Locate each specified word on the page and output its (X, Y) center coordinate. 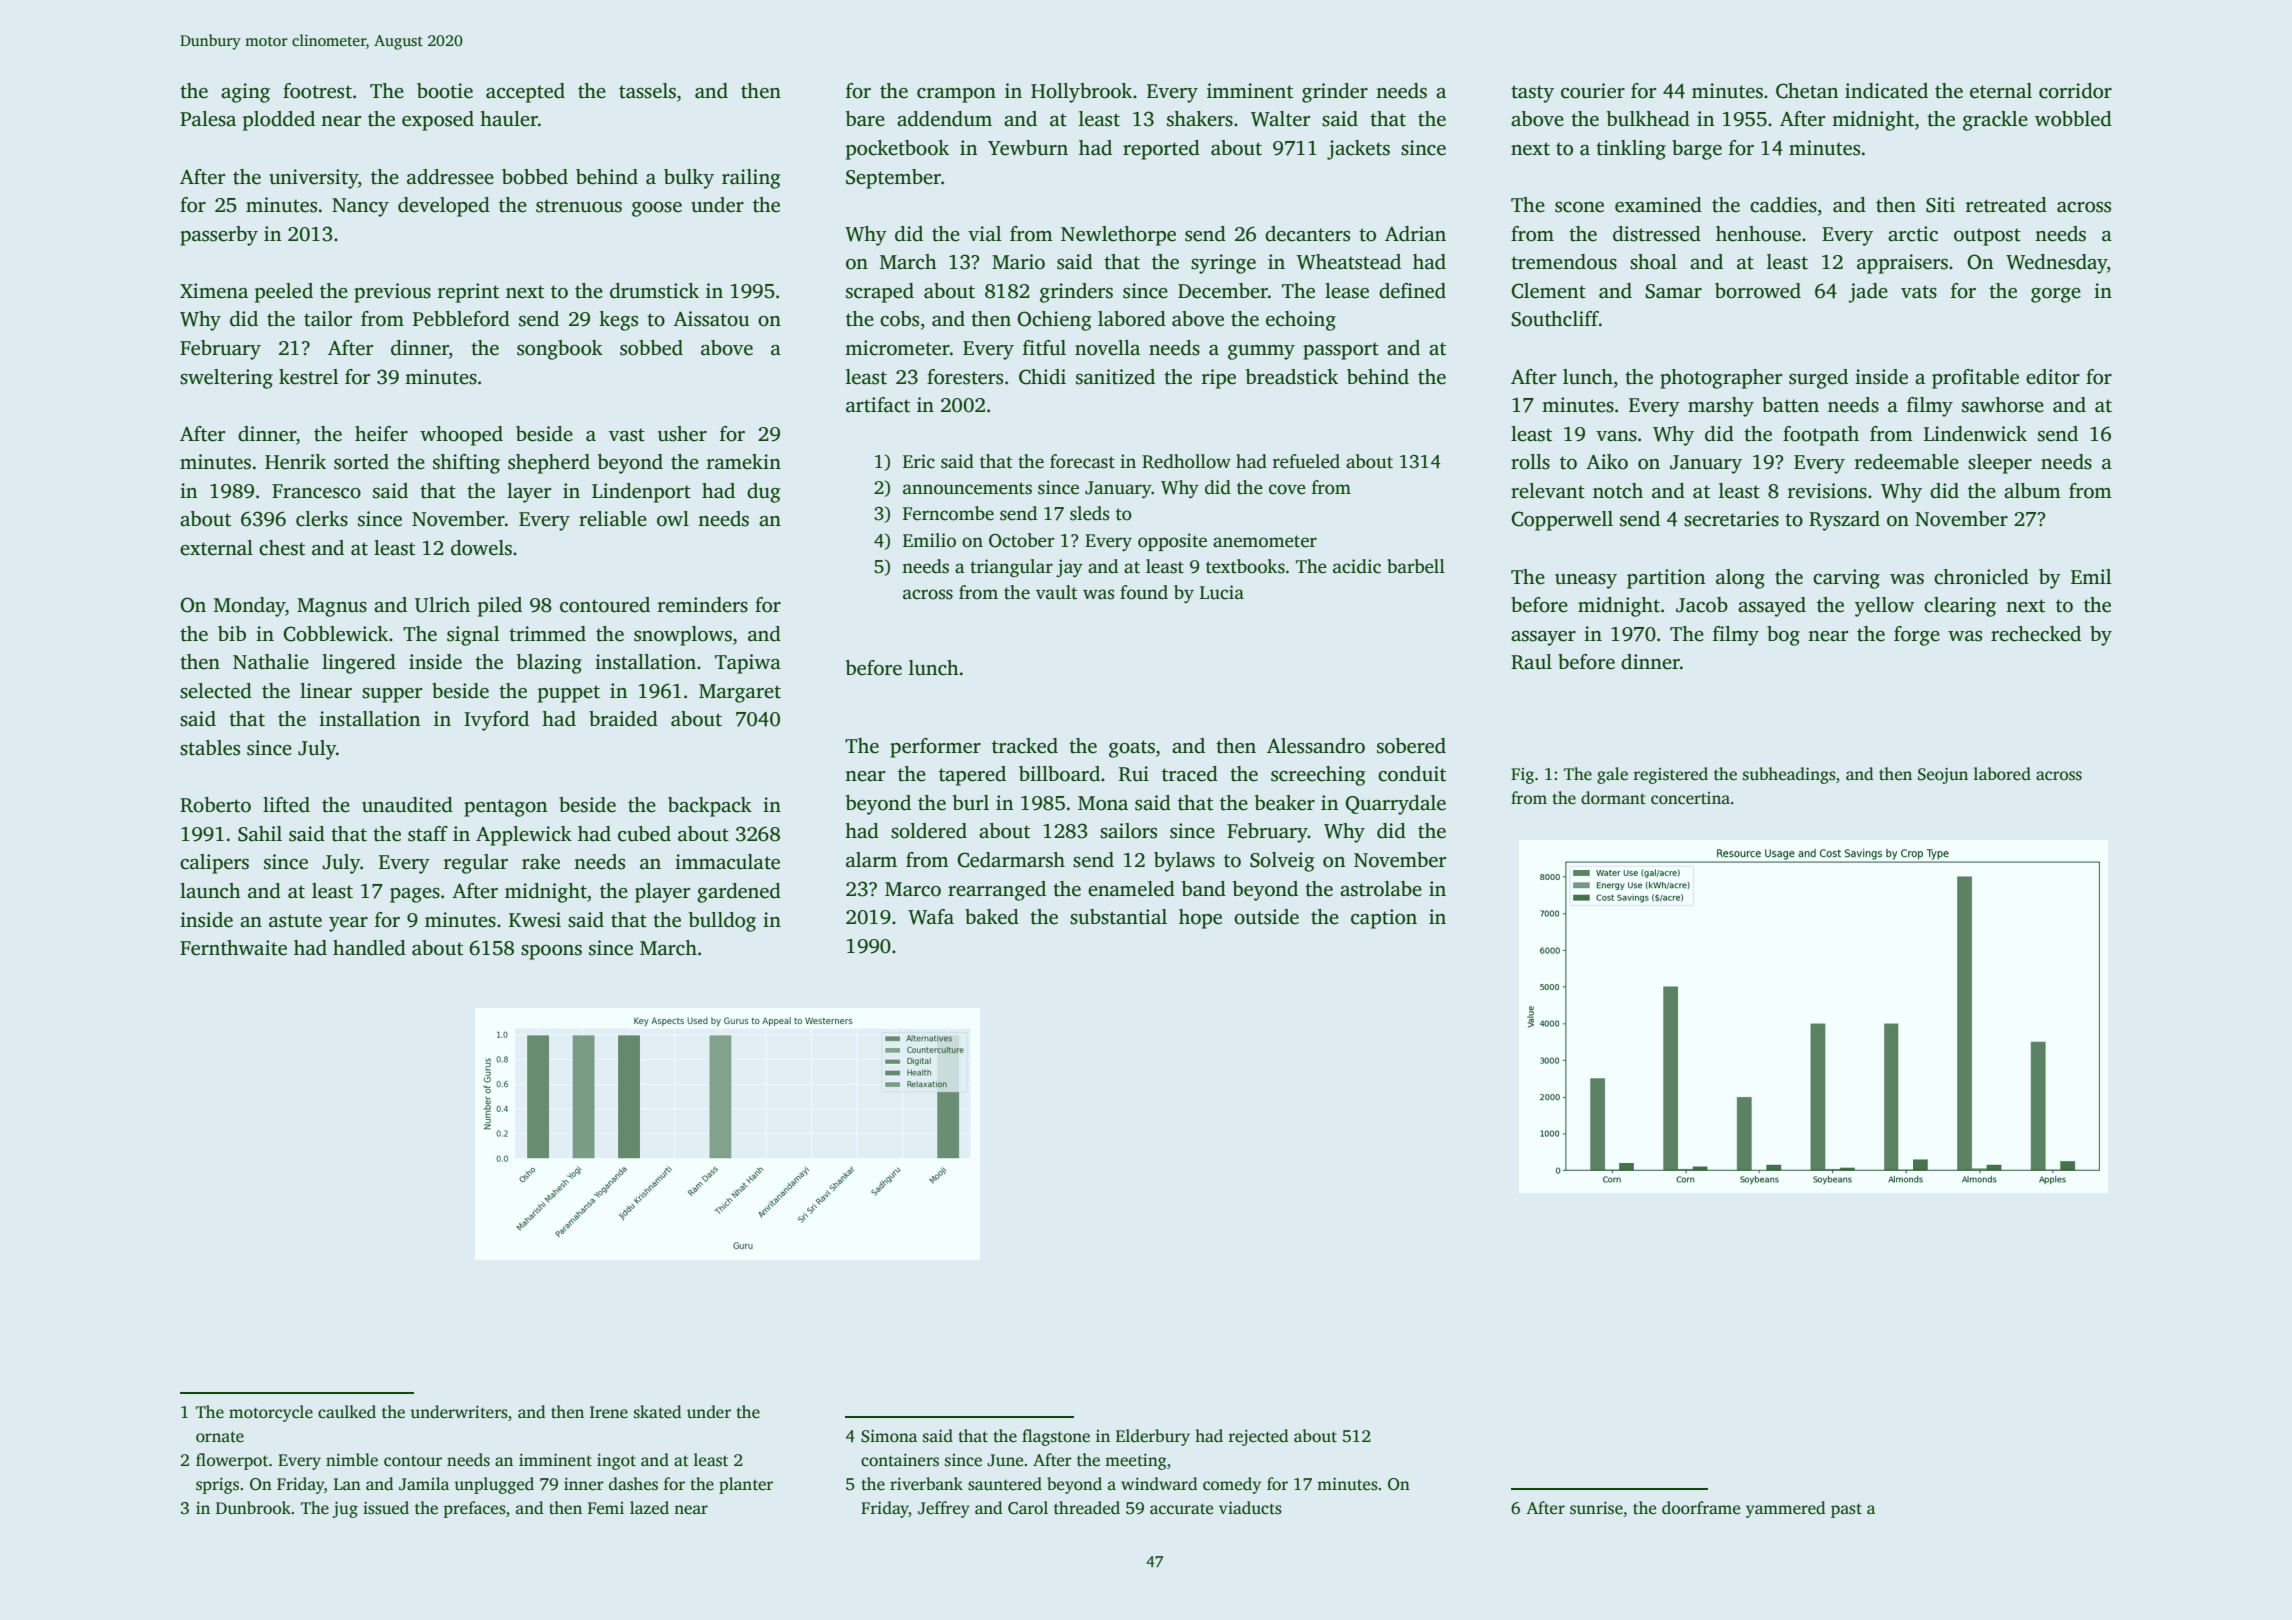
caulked (347, 1412)
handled (369, 948)
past (1846, 1510)
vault (1056, 592)
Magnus (332, 607)
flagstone (1056, 1437)
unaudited (407, 805)
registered (1671, 775)
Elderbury (1153, 1437)
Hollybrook (1081, 93)
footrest (317, 91)
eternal (2001, 91)
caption (1384, 919)
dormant (1613, 798)
